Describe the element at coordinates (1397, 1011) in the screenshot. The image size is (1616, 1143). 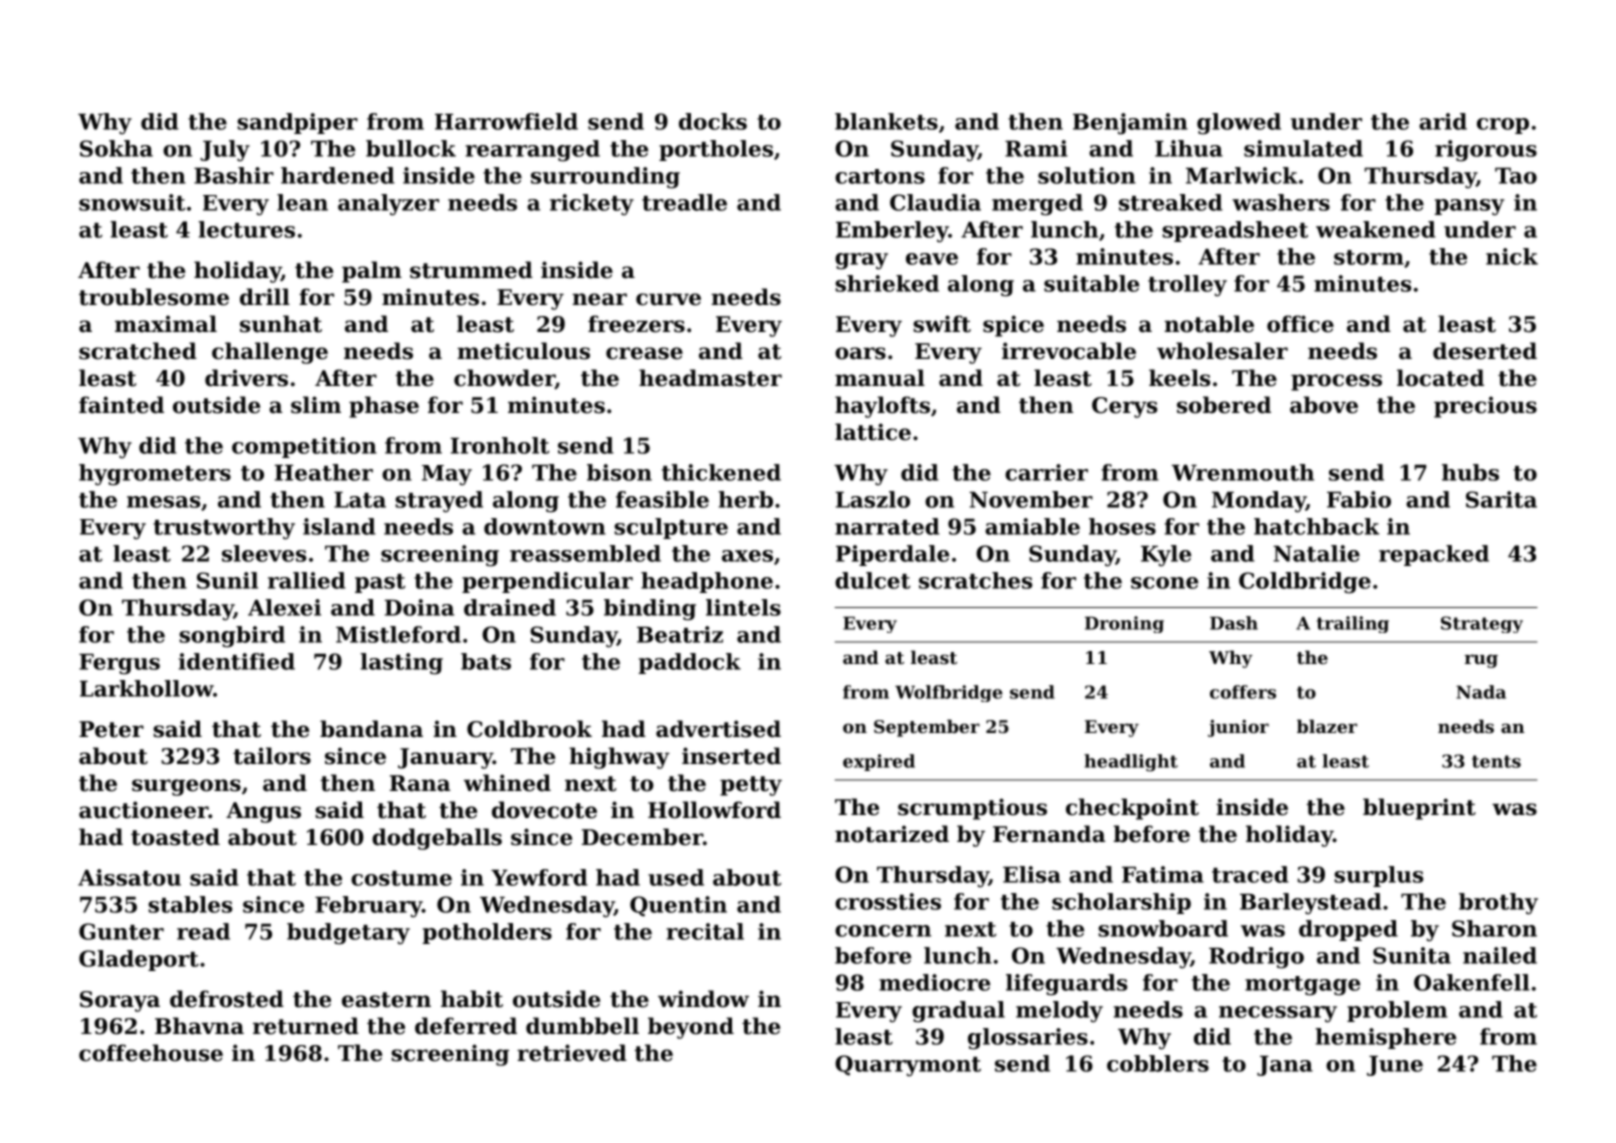
I see `problem` at that location.
